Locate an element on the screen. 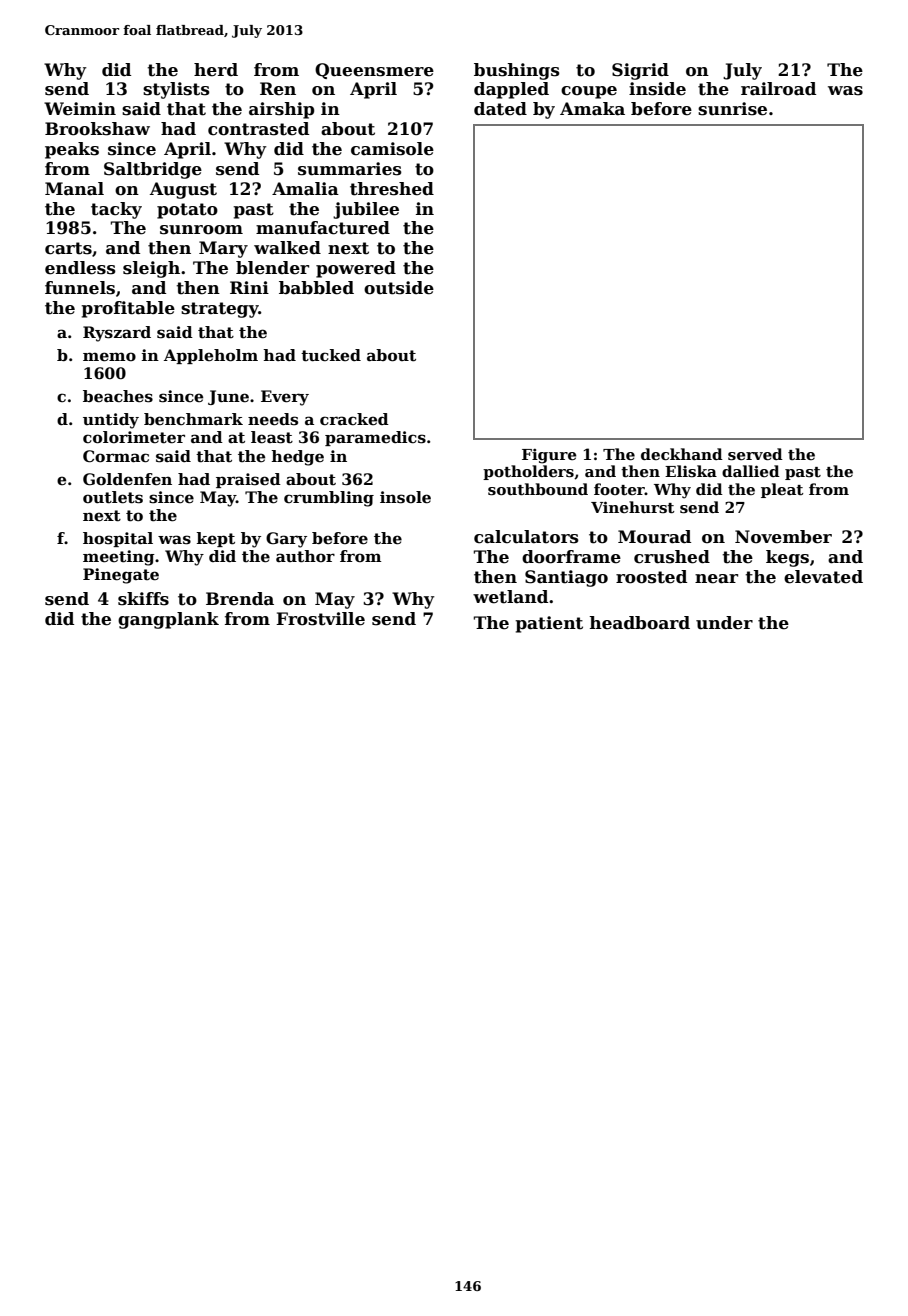 This screenshot has height=1316, width=908. Appleholm is located at coordinates (211, 356).
